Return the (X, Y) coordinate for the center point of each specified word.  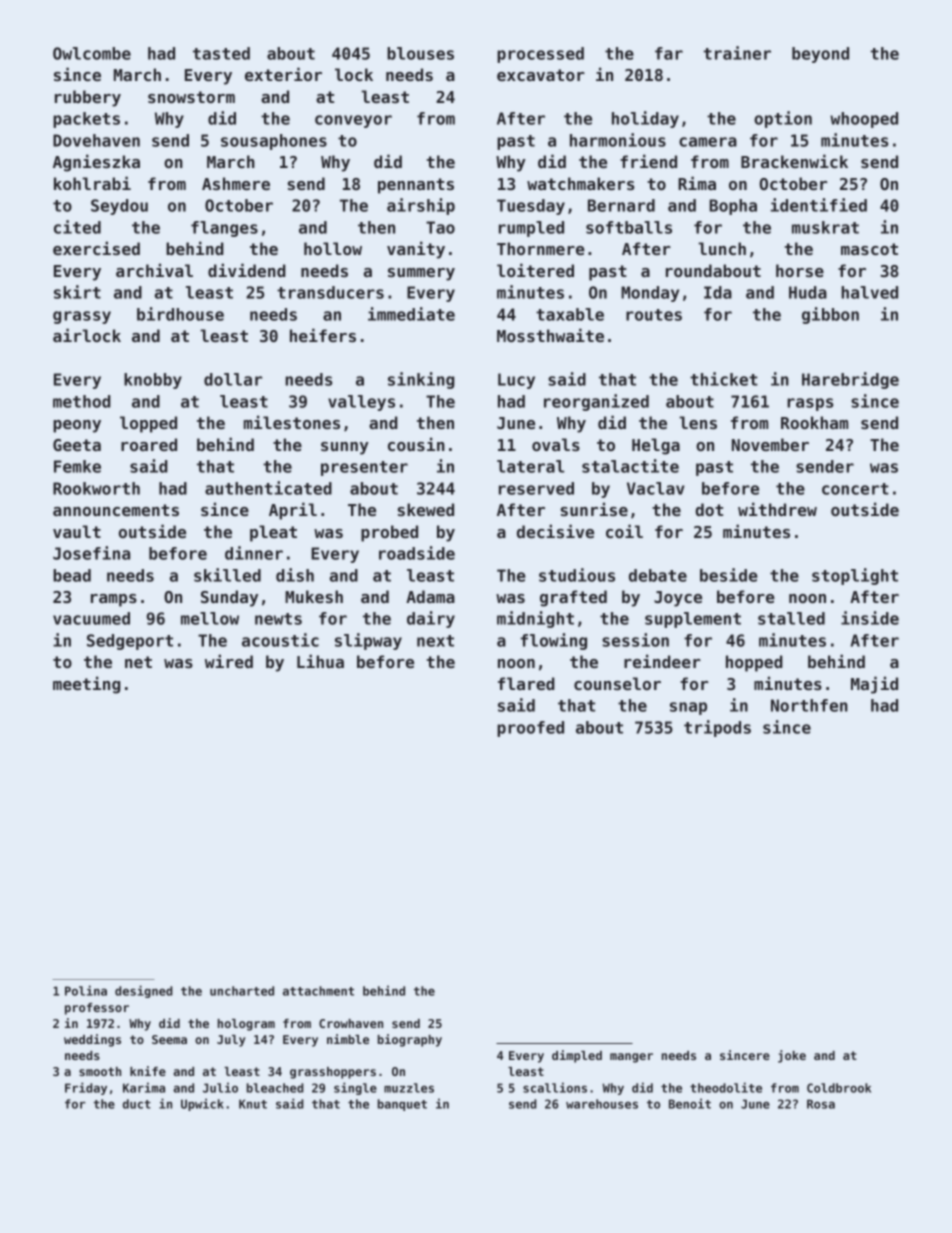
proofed (530, 729)
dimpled (577, 1056)
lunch (722, 248)
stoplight (855, 576)
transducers (330, 292)
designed (144, 991)
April (293, 511)
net (138, 662)
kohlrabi (92, 183)
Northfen (809, 705)
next (435, 641)
